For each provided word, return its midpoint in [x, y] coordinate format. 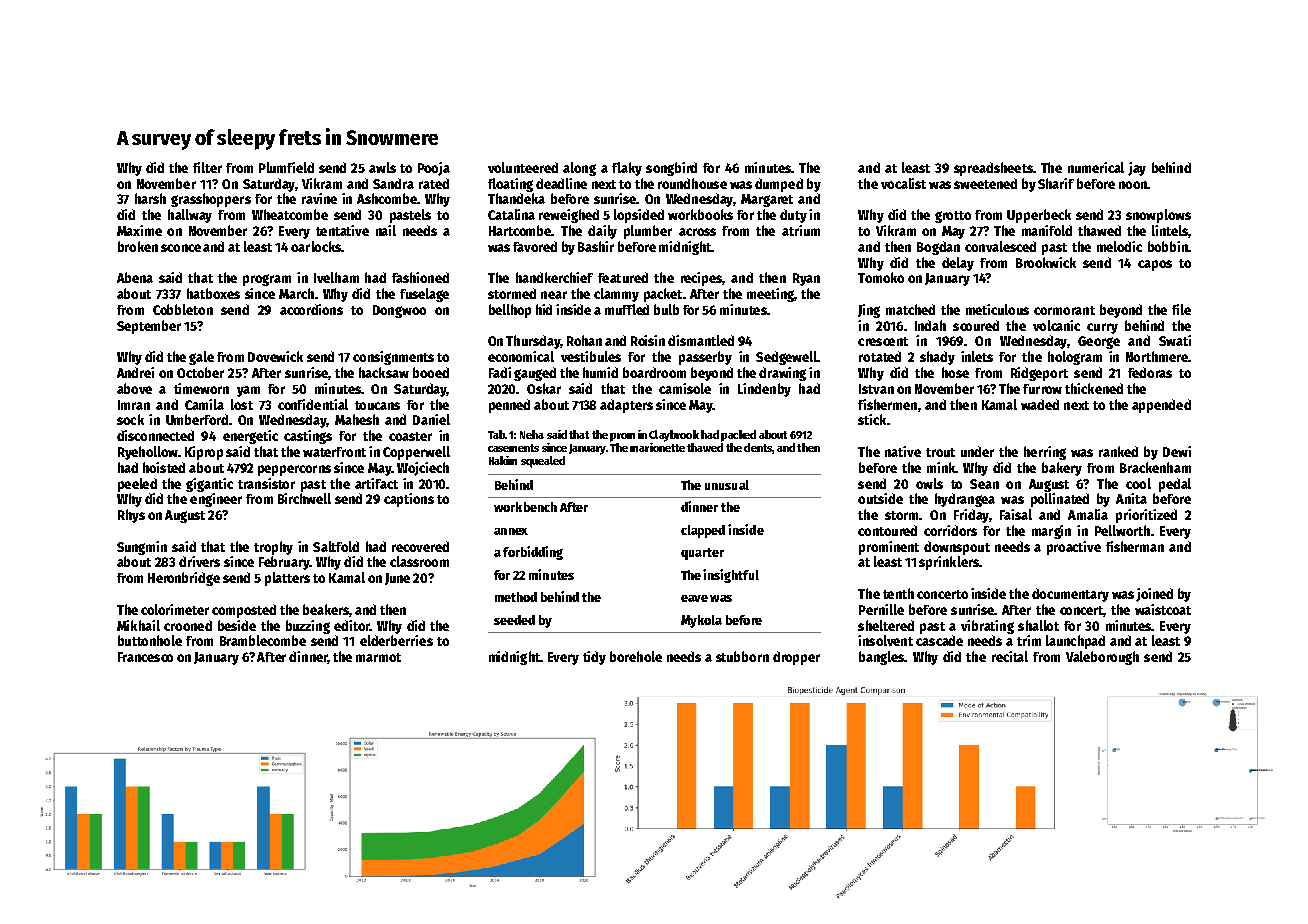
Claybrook [674, 436]
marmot [378, 657]
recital [1010, 656]
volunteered [523, 167]
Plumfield [286, 167]
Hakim [503, 460]
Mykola [701, 621]
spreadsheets [993, 169]
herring [1045, 453]
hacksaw [384, 372]
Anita [1131, 498]
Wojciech [423, 469]
